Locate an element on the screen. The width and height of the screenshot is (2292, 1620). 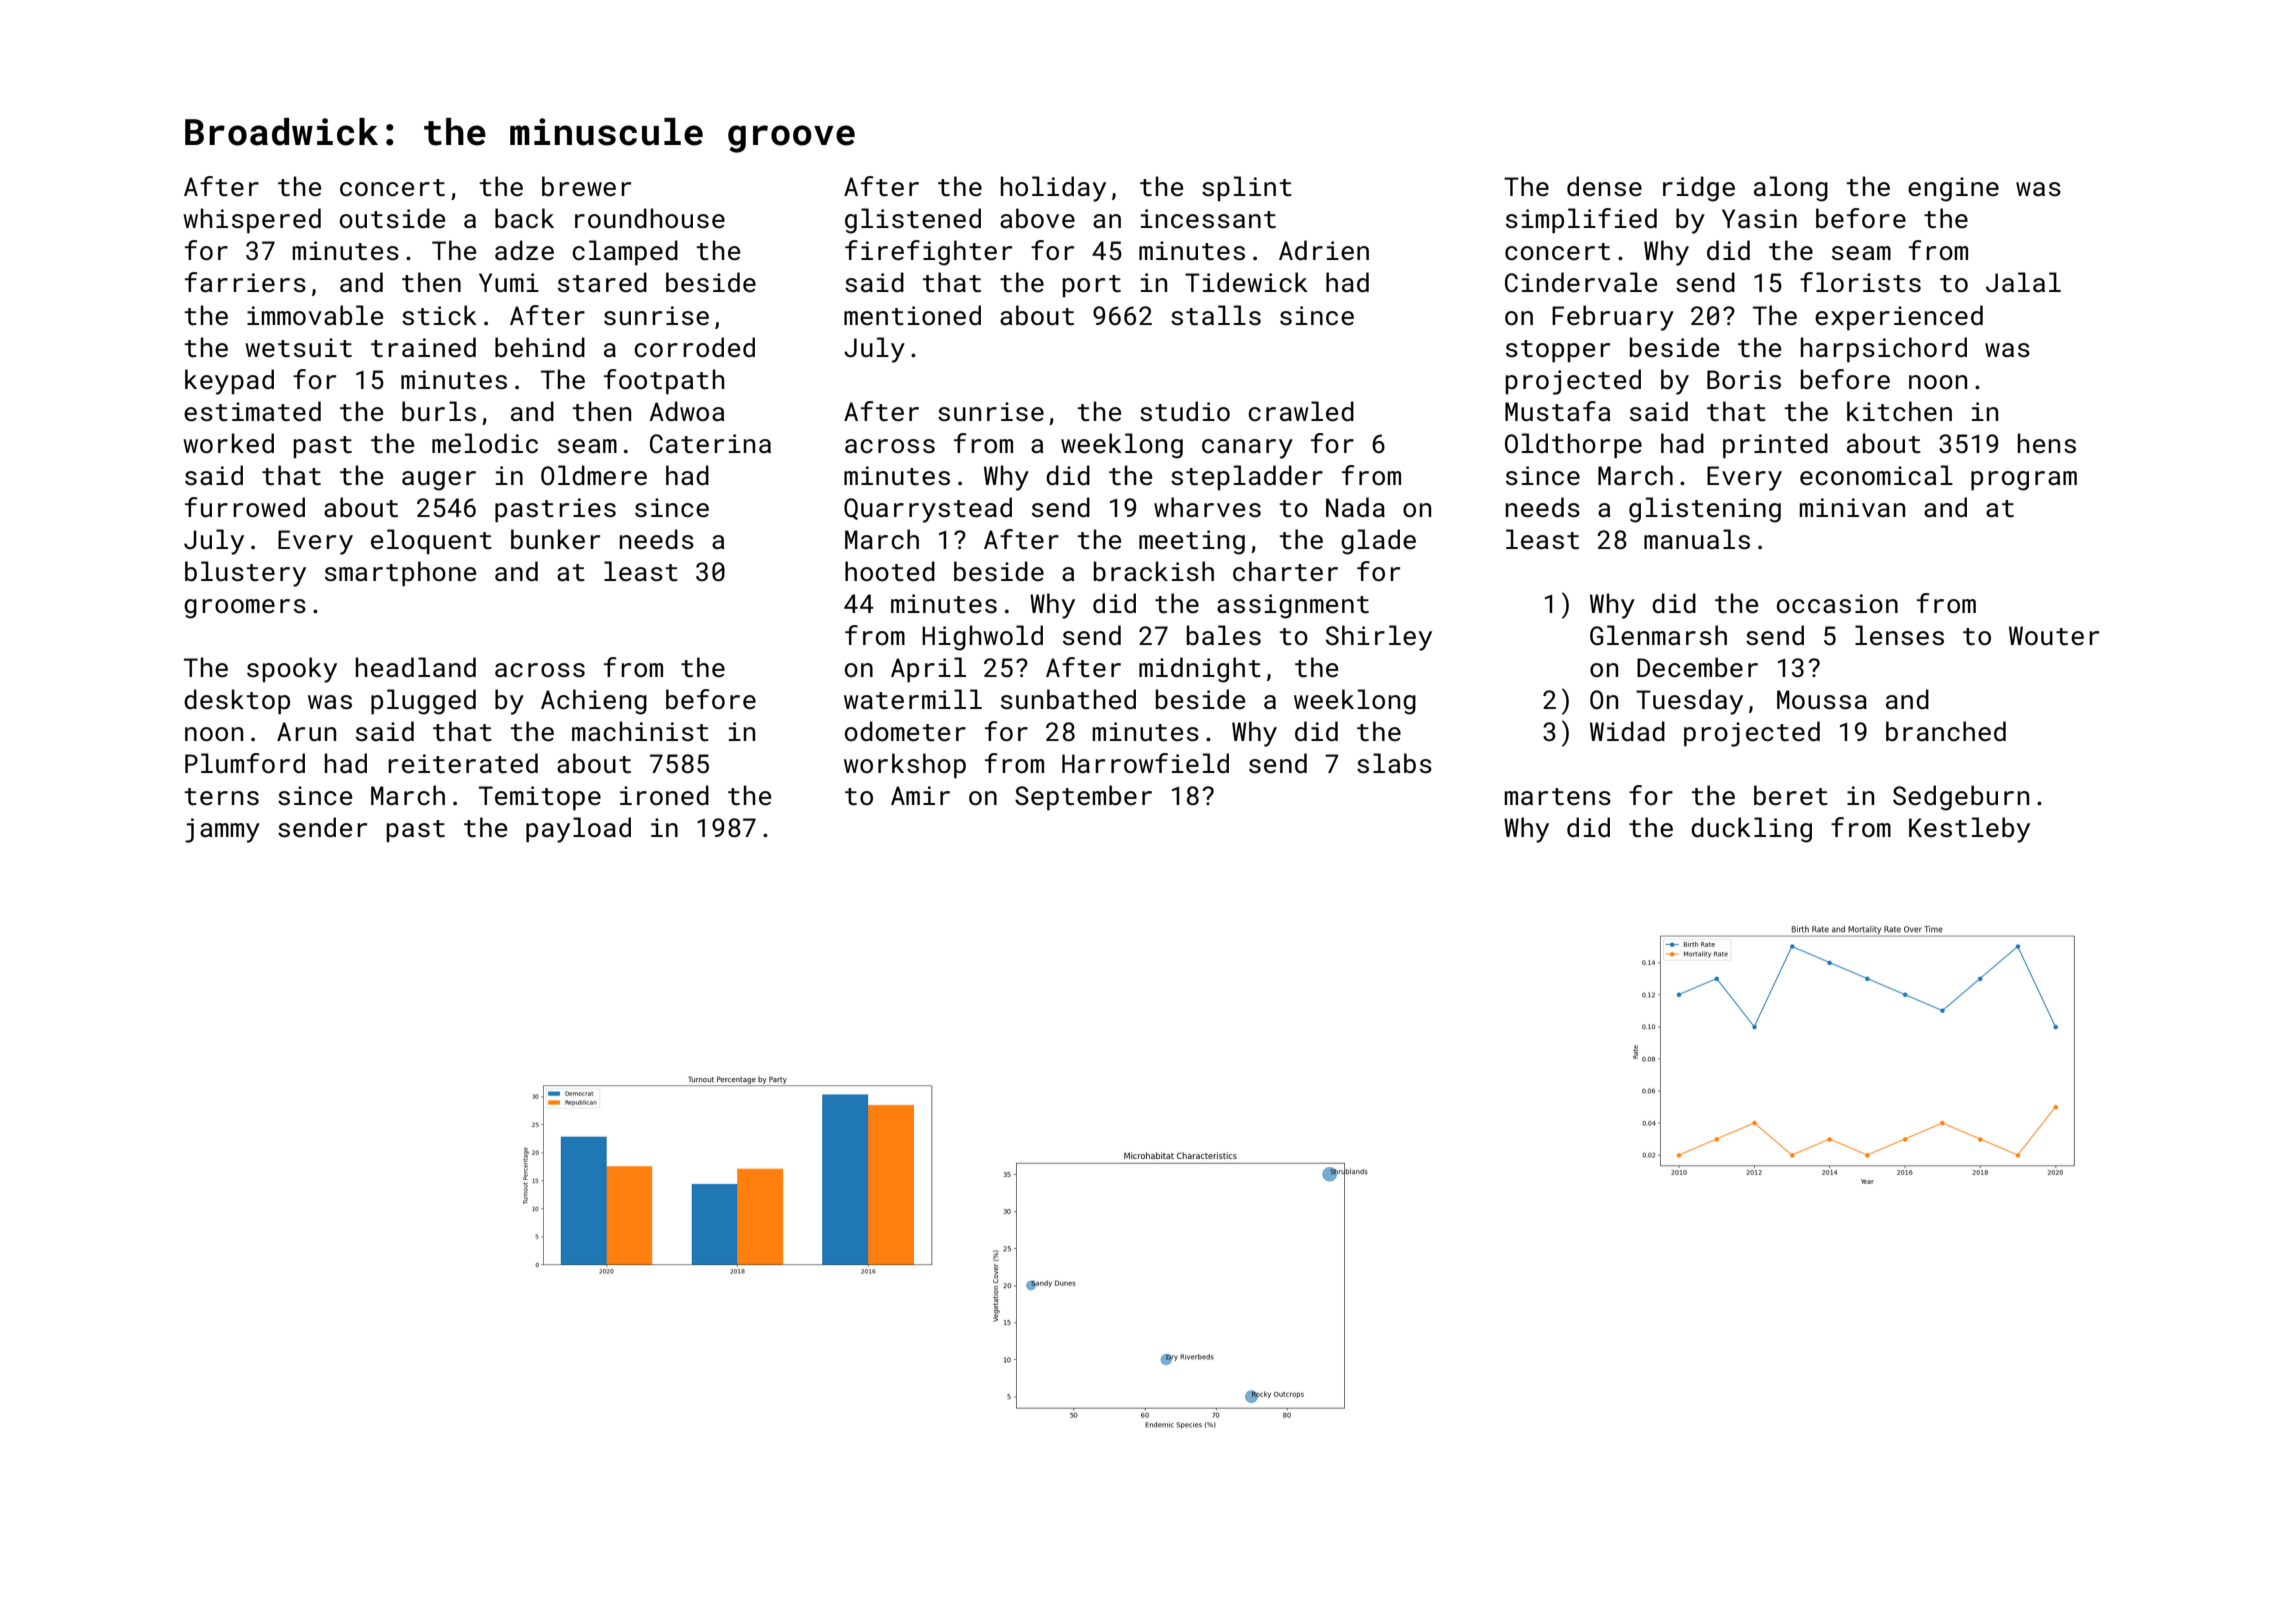
Sedgeburn is located at coordinates (1961, 798).
